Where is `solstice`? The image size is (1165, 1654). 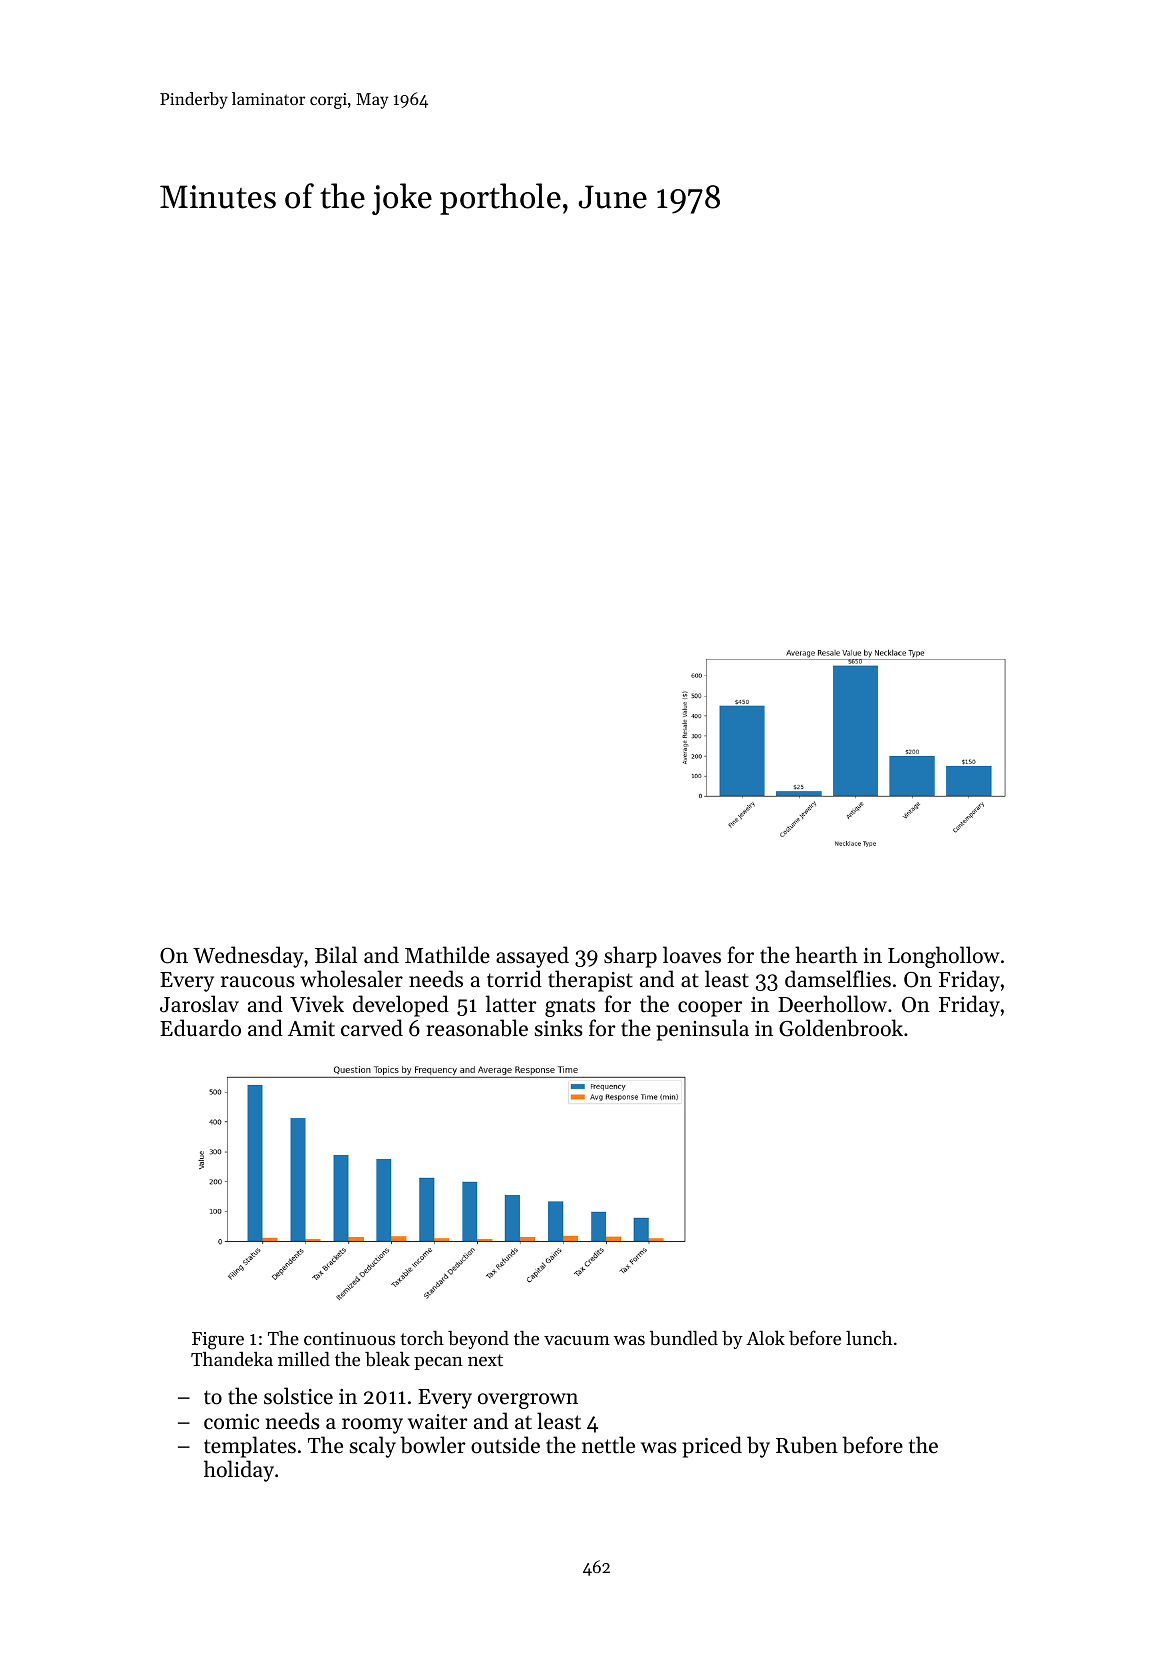
solstice is located at coordinates (298, 1396).
